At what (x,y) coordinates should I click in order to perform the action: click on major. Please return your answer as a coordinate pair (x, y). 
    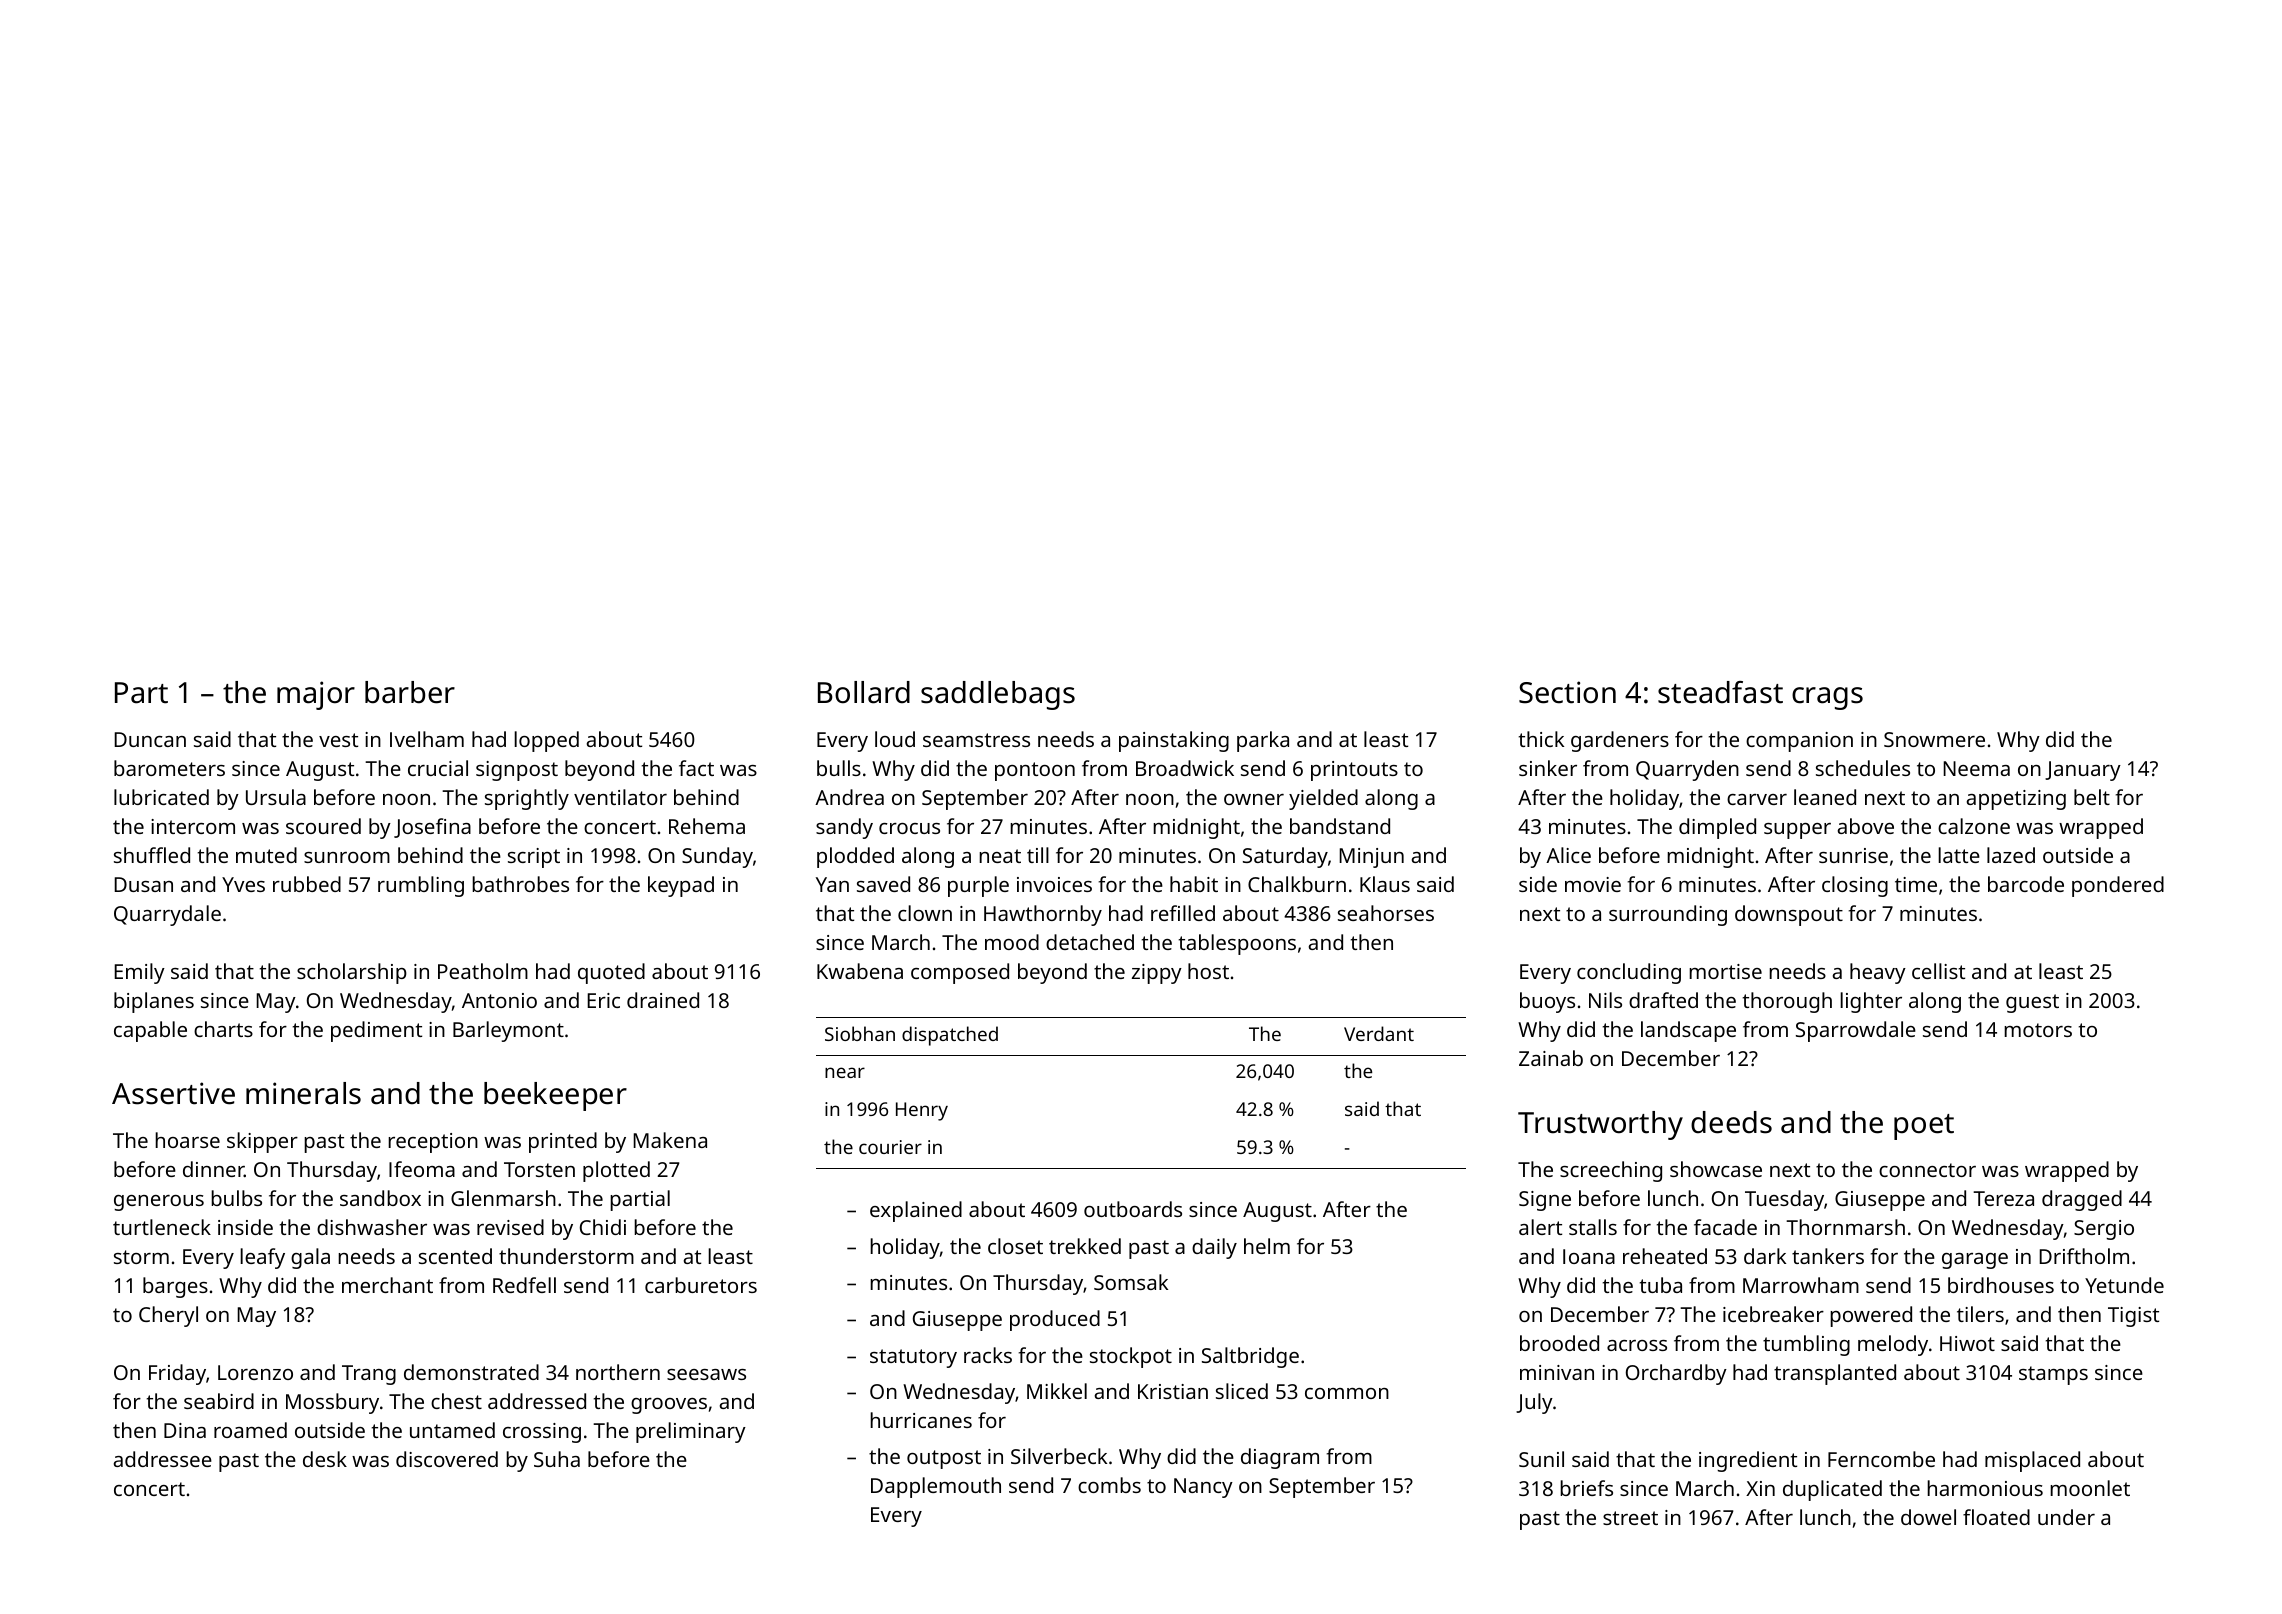
    Looking at the image, I should click on (316, 695).
